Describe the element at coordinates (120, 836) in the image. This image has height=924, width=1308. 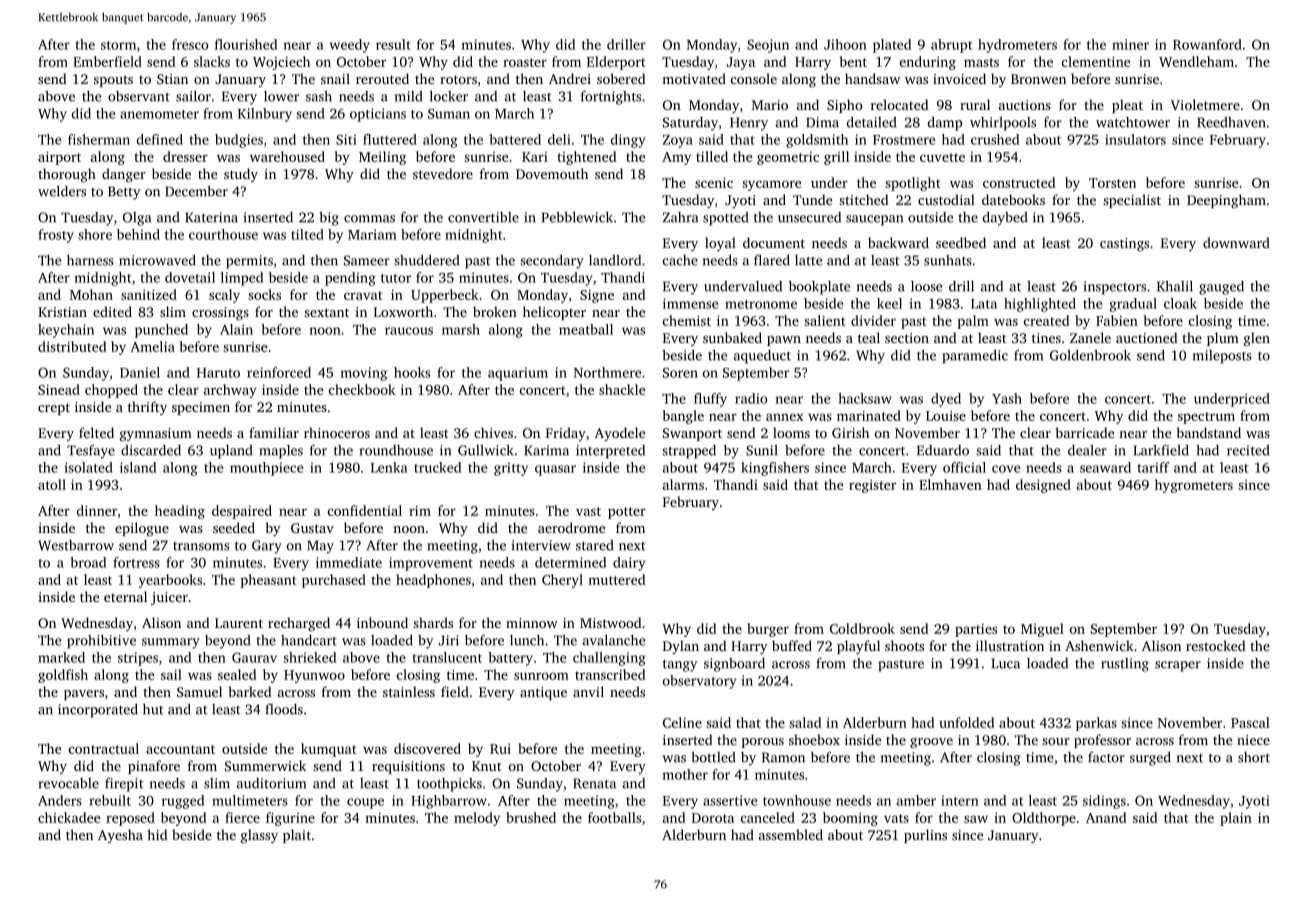
I see `Ayesha` at that location.
